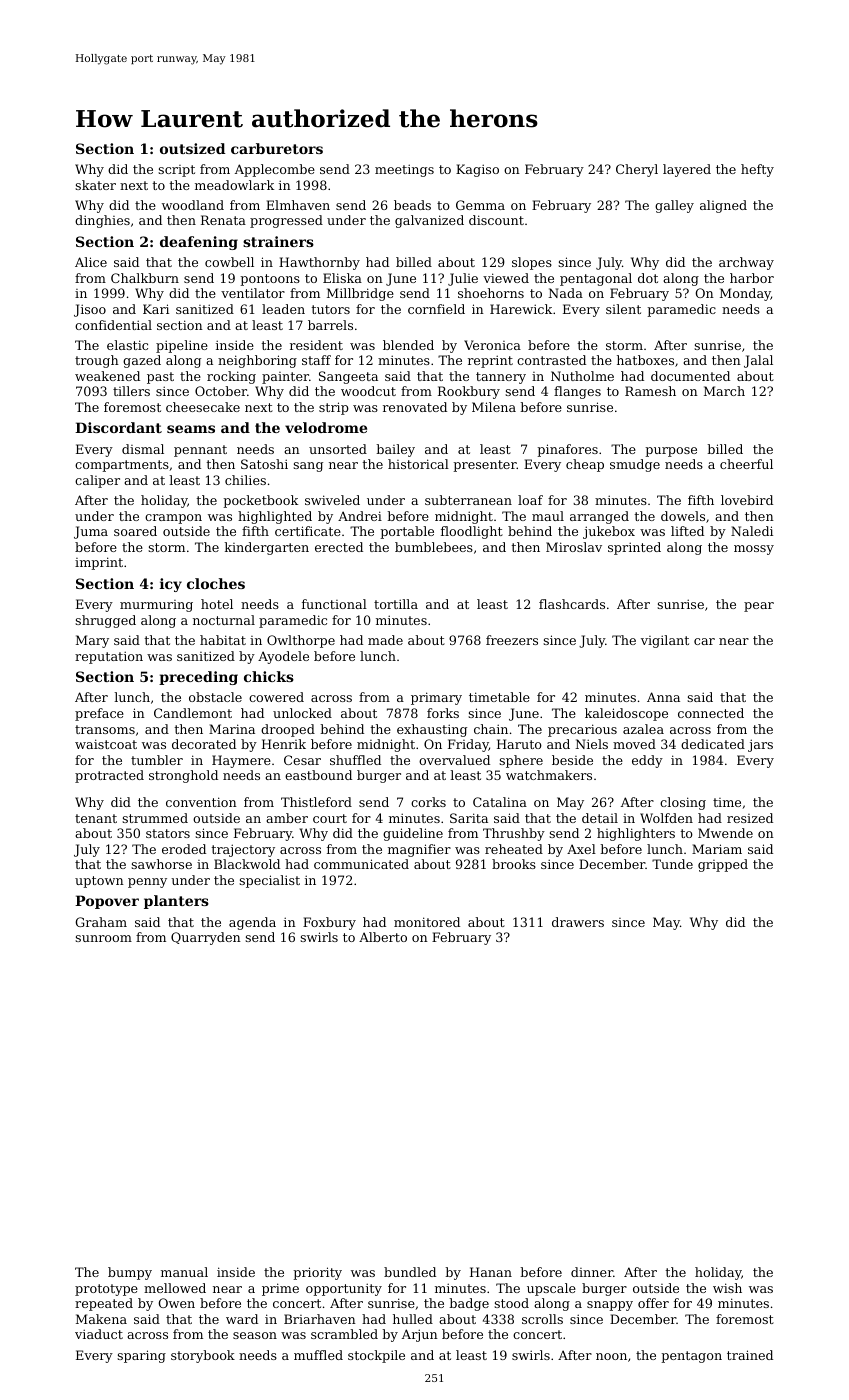 This document has height=1400, width=849. I want to click on decorated, so click(204, 744).
